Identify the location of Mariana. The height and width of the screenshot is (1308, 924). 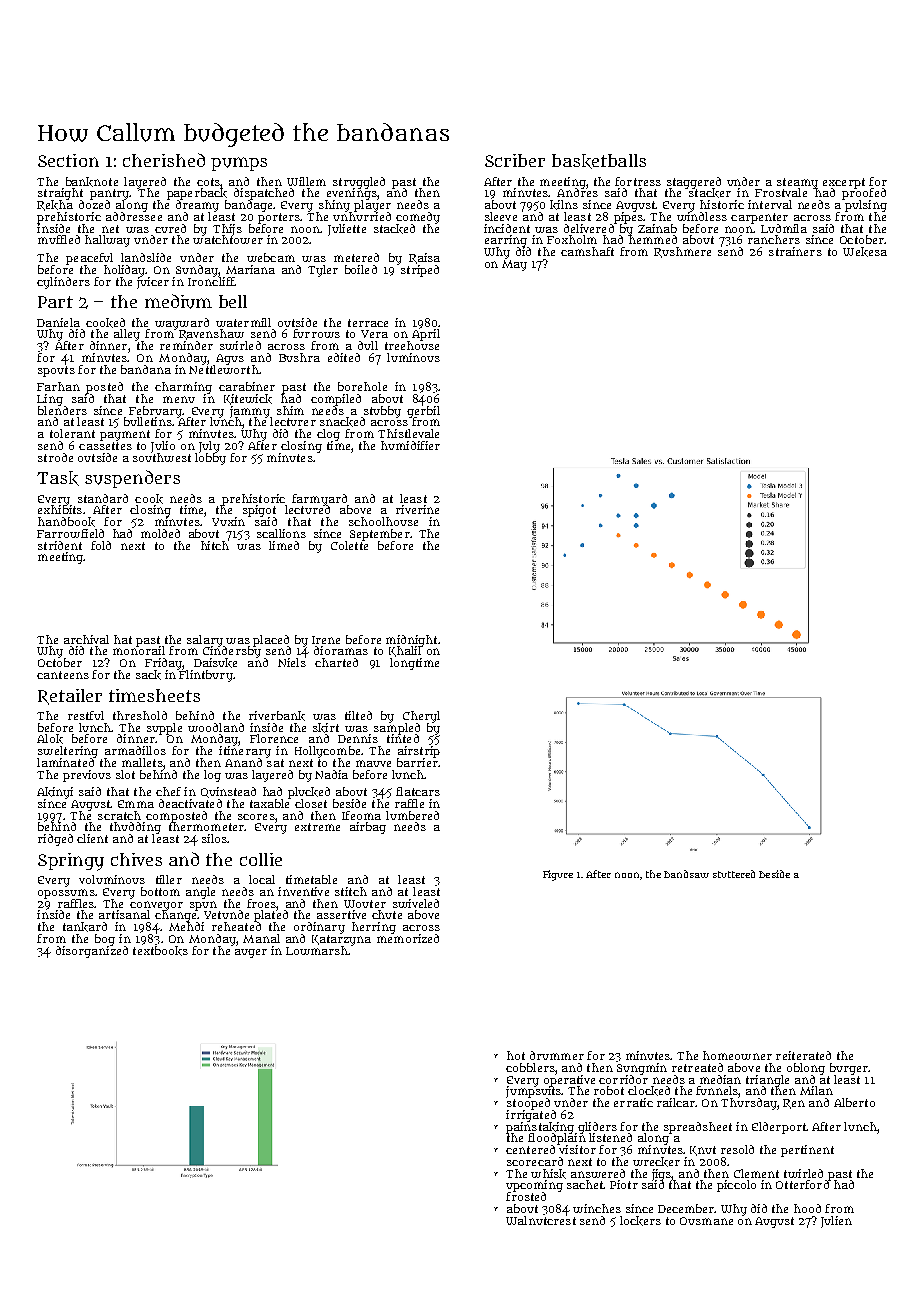
(250, 269).
